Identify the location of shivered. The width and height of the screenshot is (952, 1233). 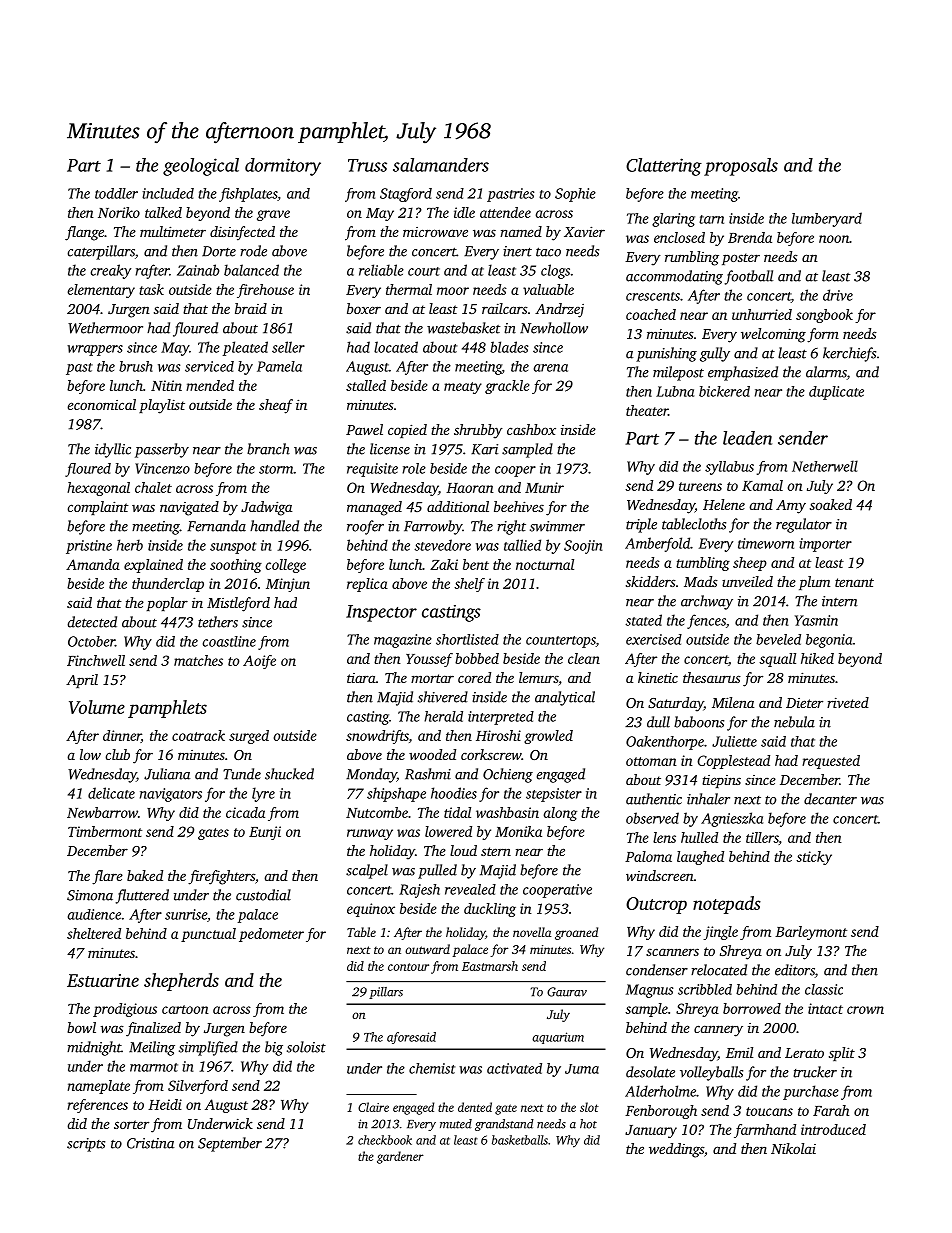
(443, 697).
